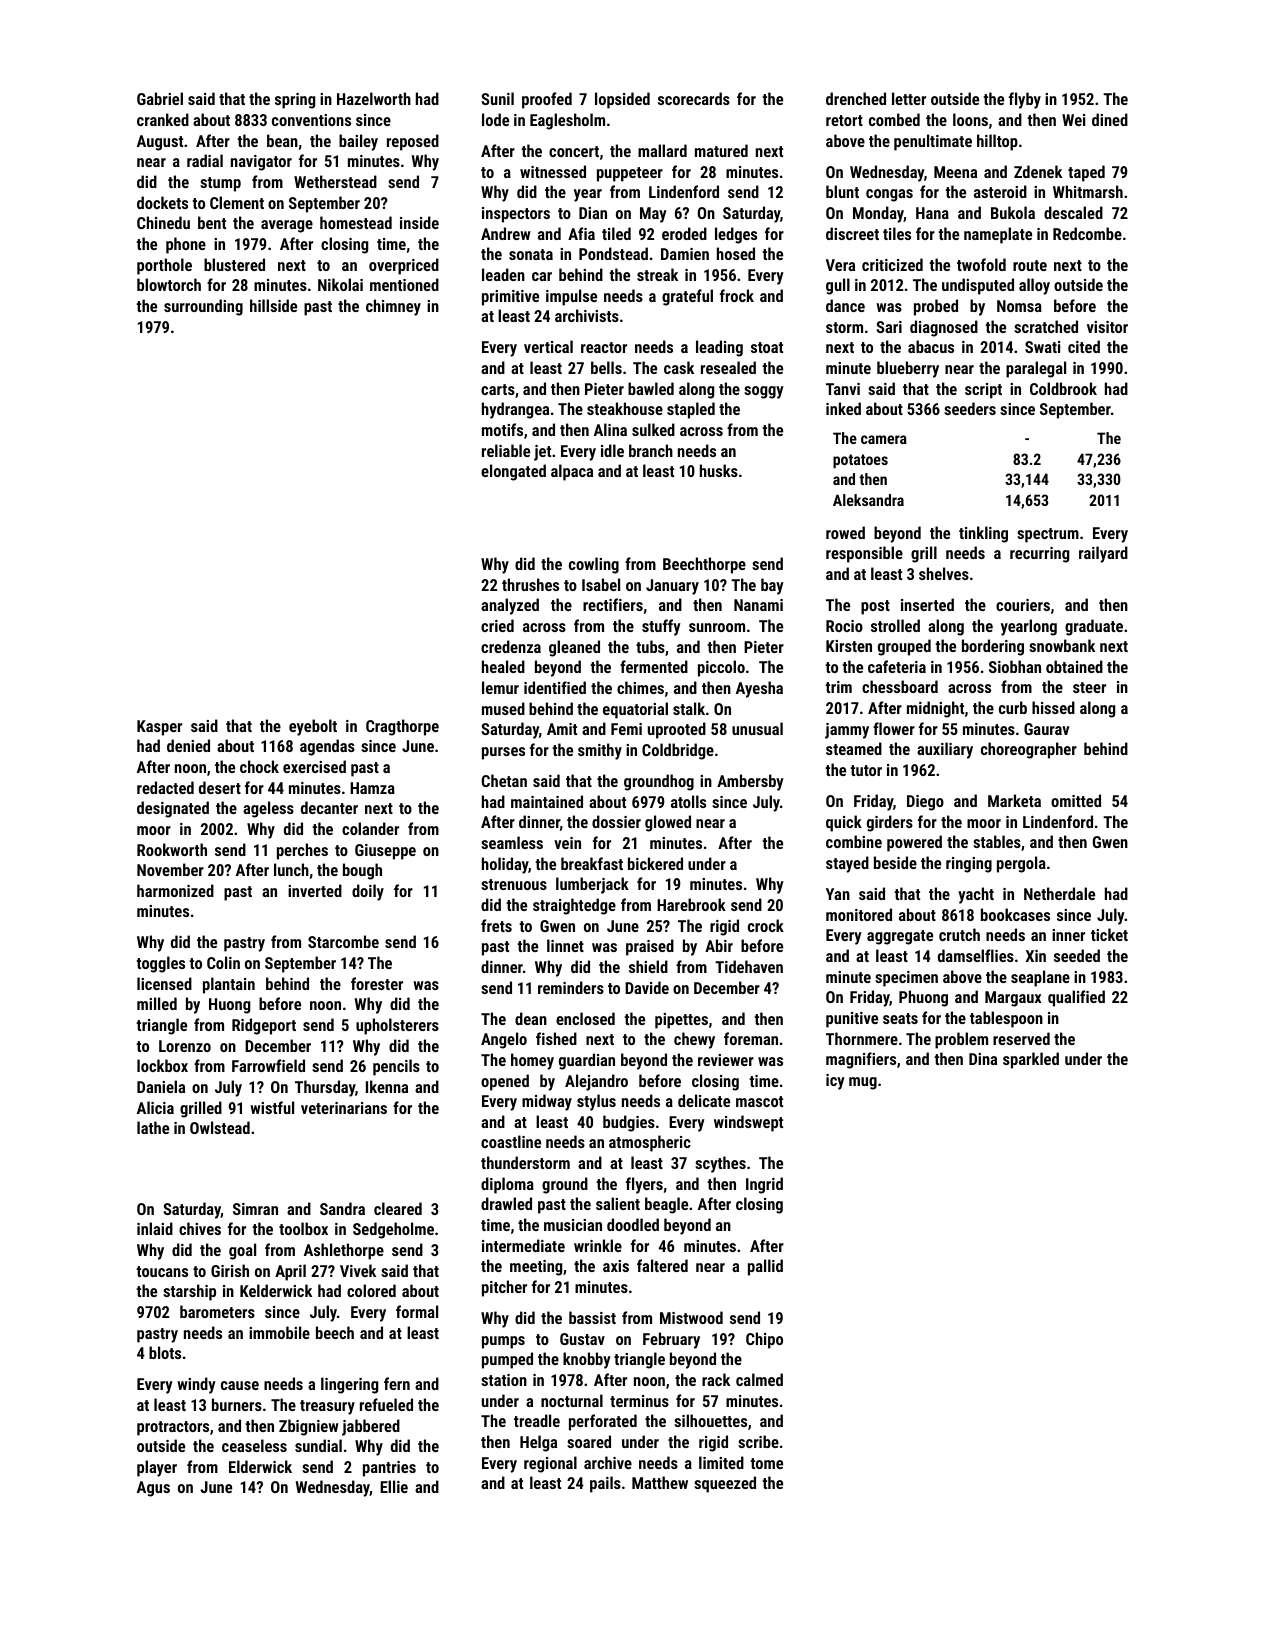 Image resolution: width=1265 pixels, height=1636 pixels. What do you see at coordinates (691, 1317) in the screenshot?
I see `Mistwood` at bounding box center [691, 1317].
